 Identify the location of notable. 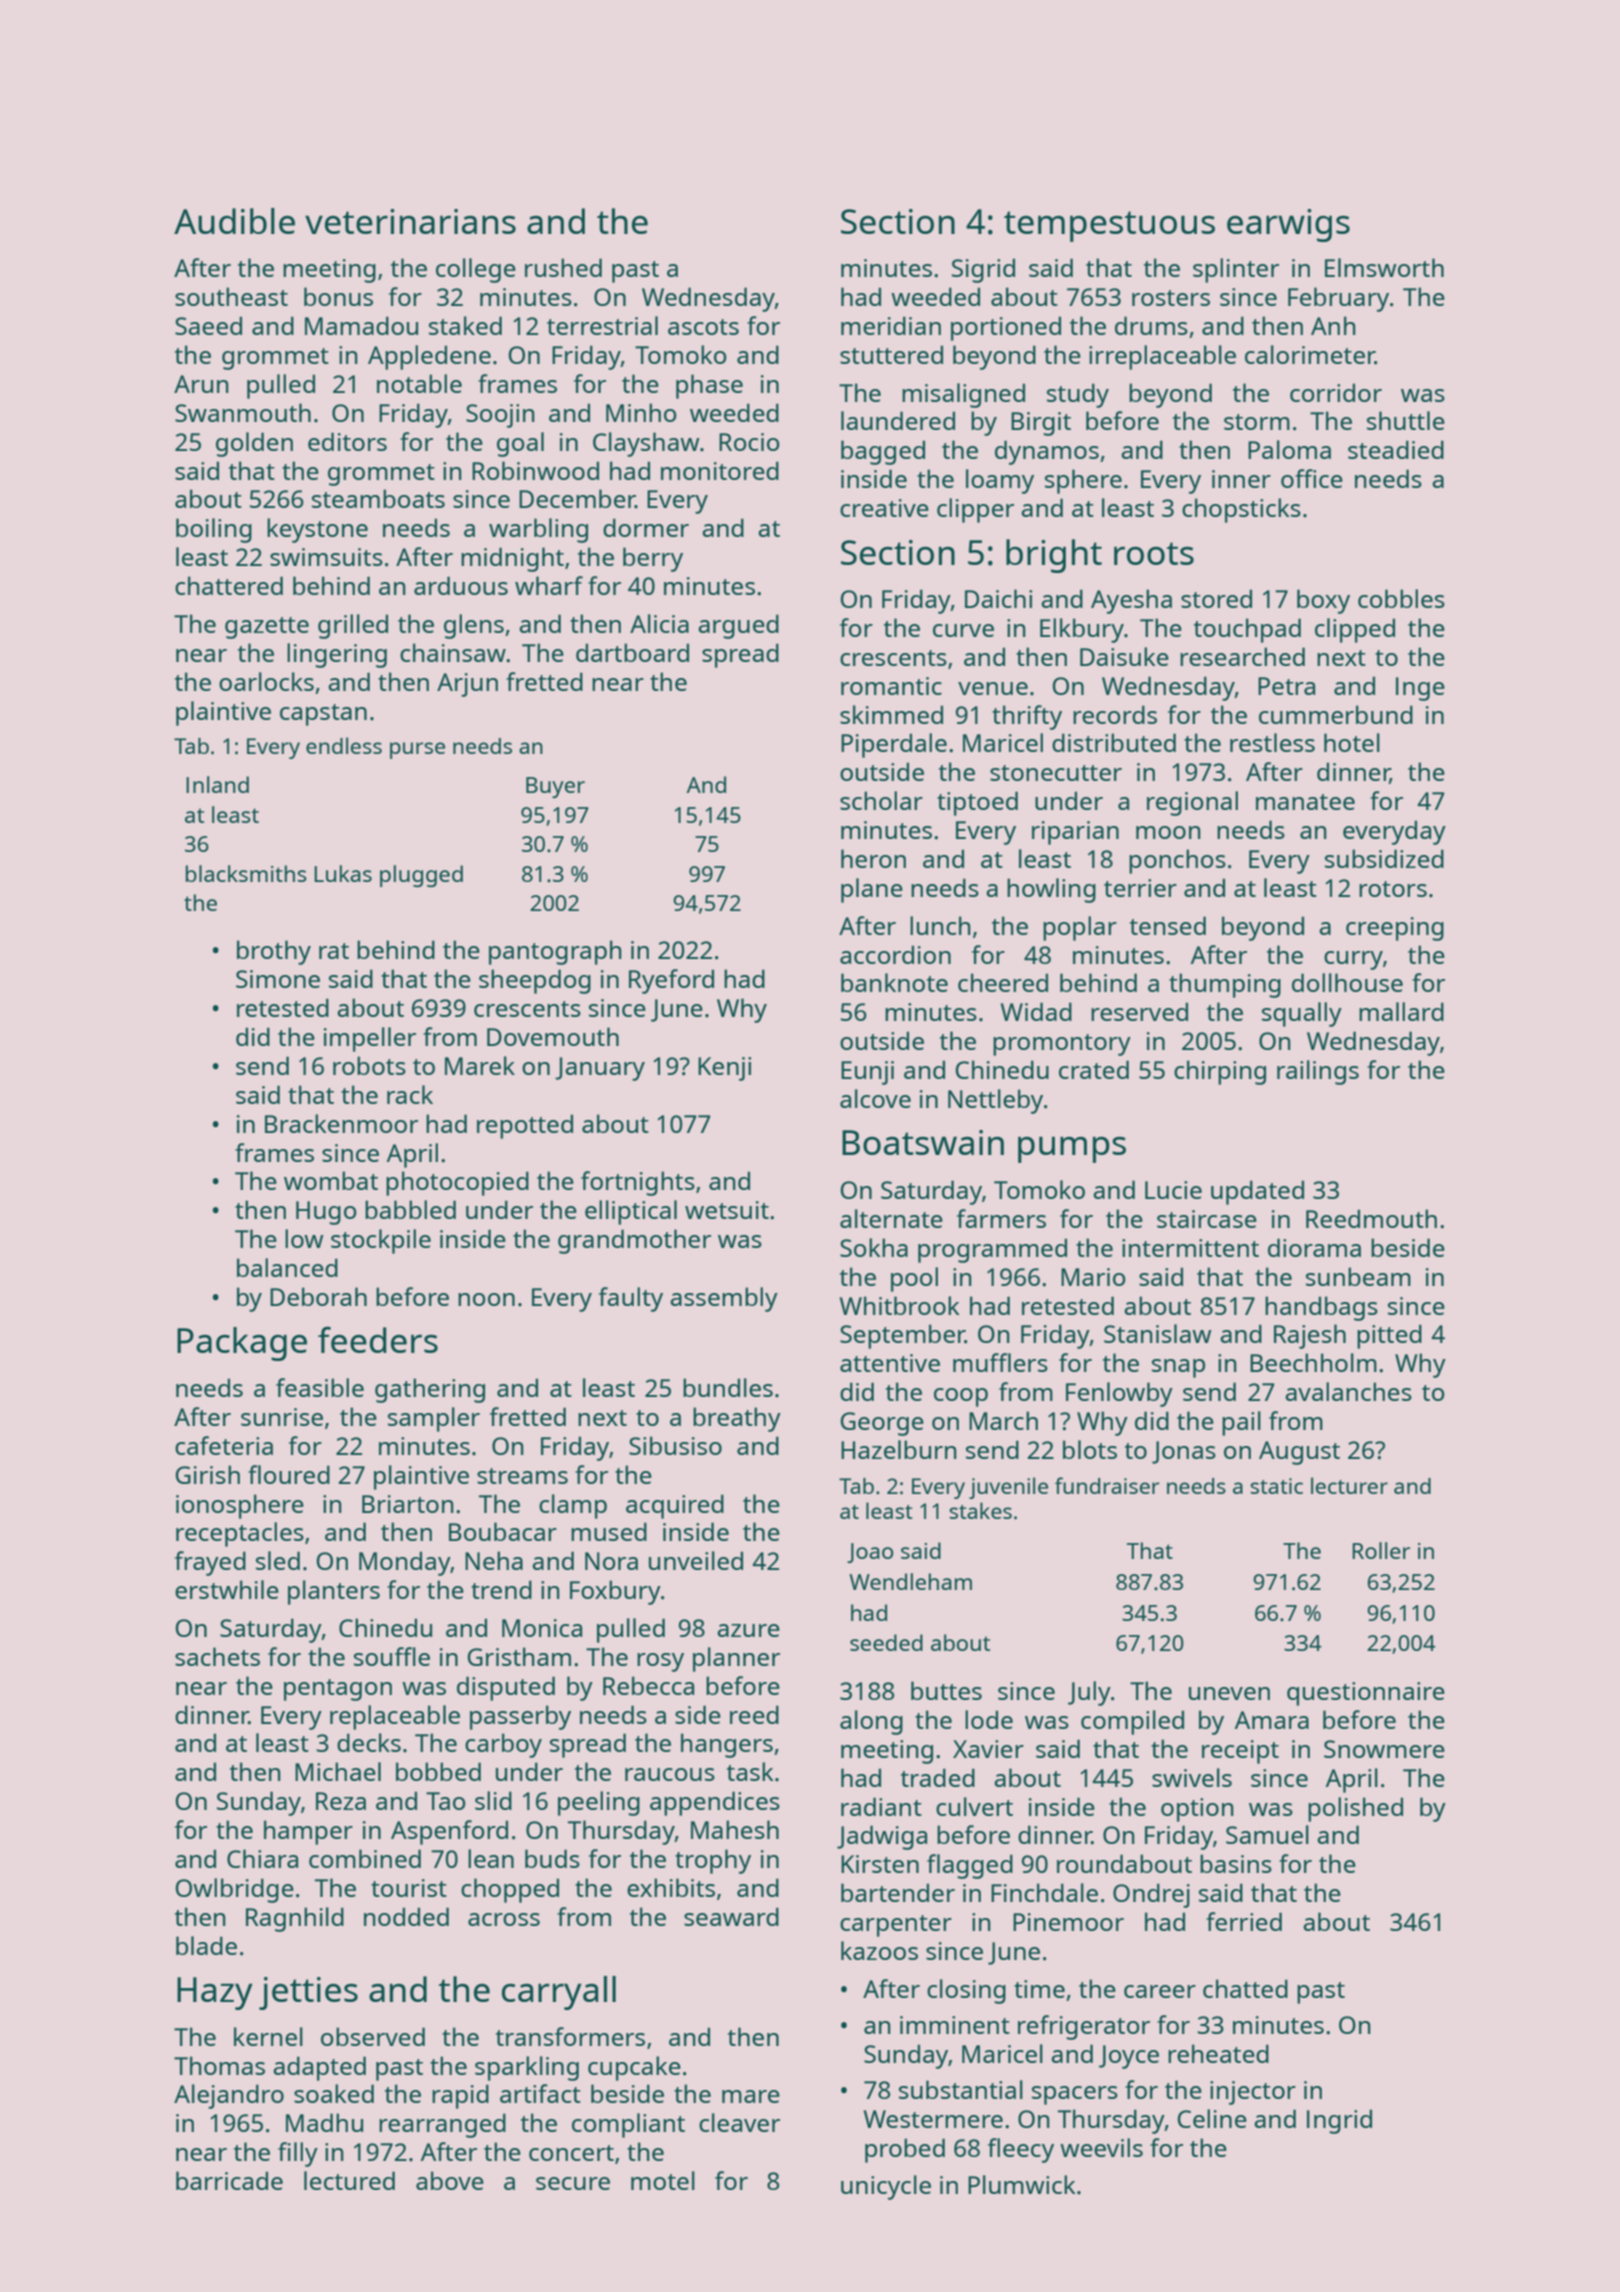
(419, 383).
